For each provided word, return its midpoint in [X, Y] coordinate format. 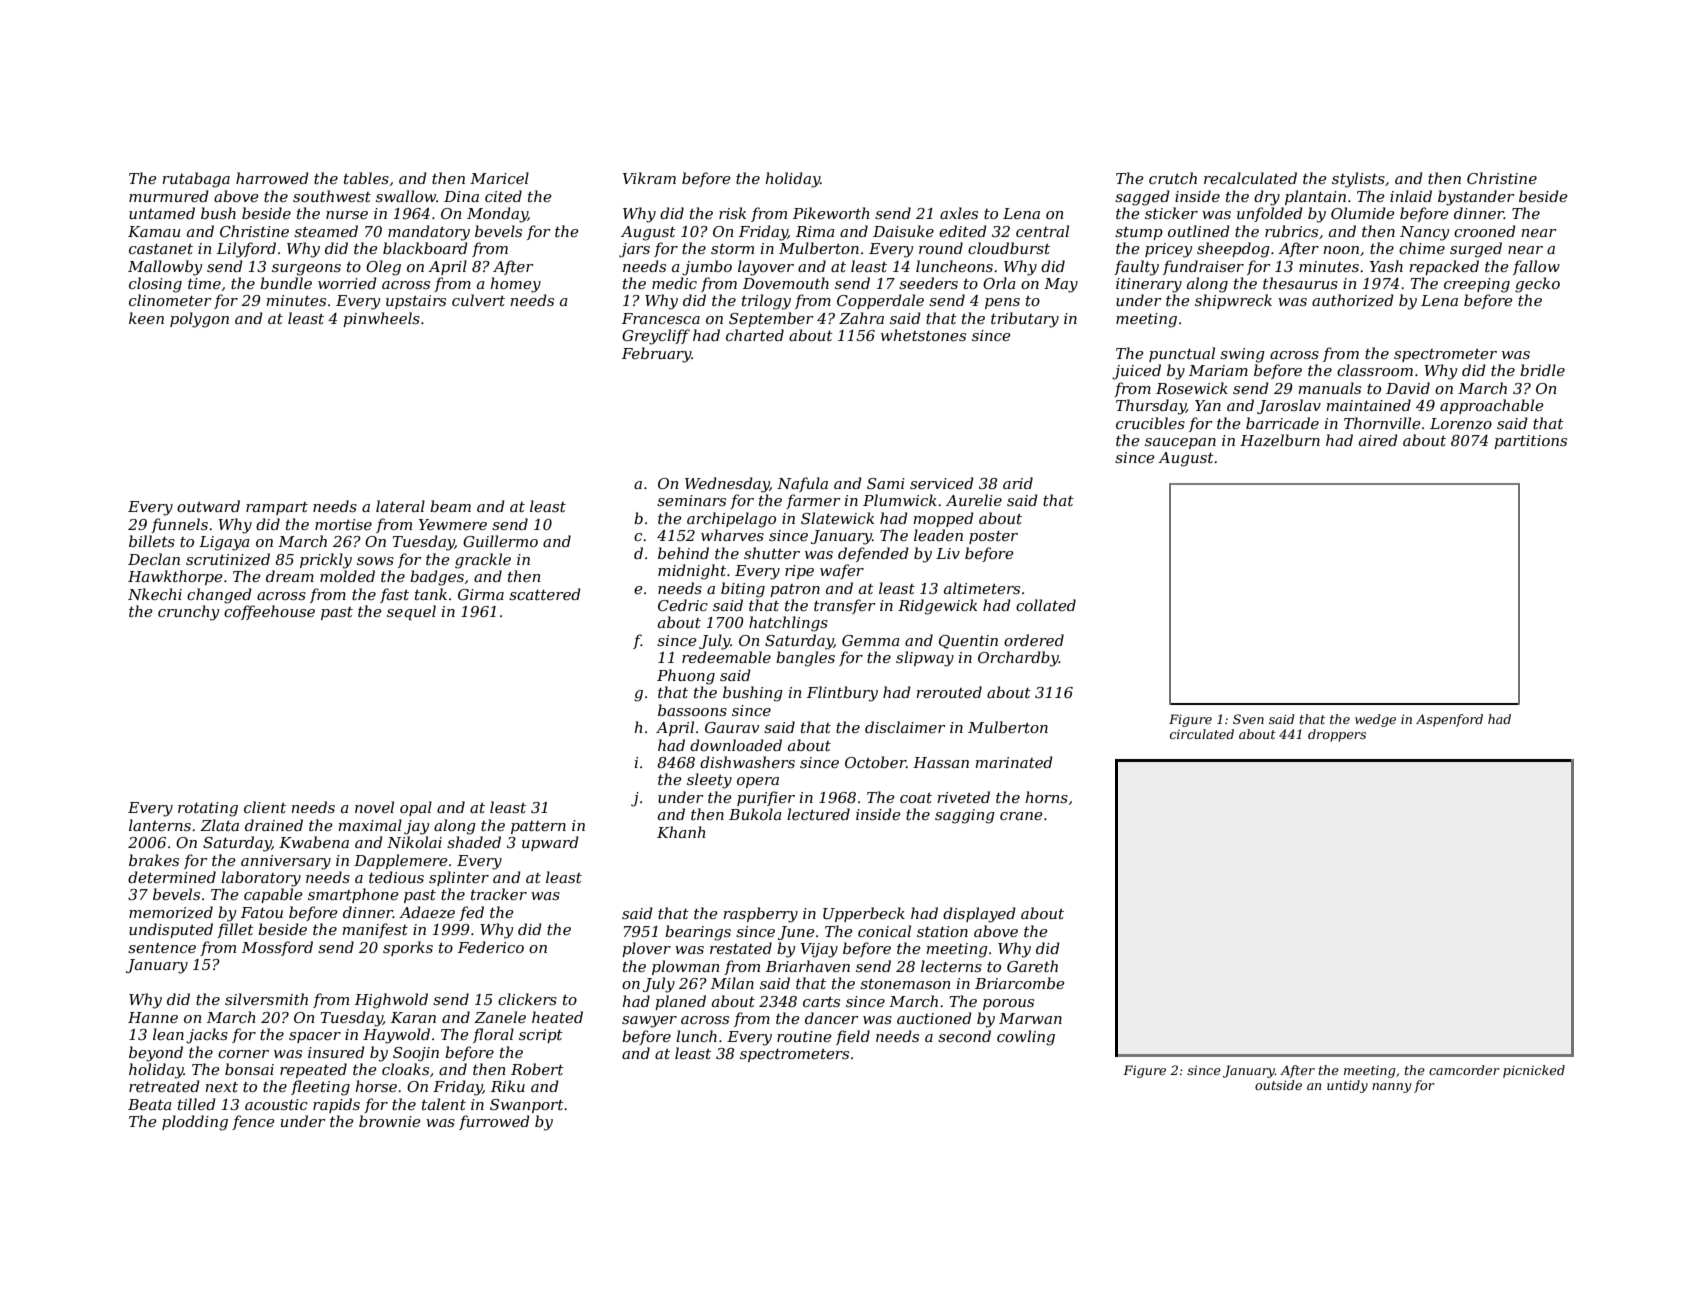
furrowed [494, 1122]
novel [374, 807]
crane [1021, 816]
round [941, 248]
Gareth [1032, 966]
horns [1046, 797]
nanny [1391, 1088]
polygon [199, 320]
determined [172, 877]
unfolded [1270, 214]
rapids [336, 1105]
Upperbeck [864, 914]
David [1408, 388]
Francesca [661, 318]
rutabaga [196, 180]
